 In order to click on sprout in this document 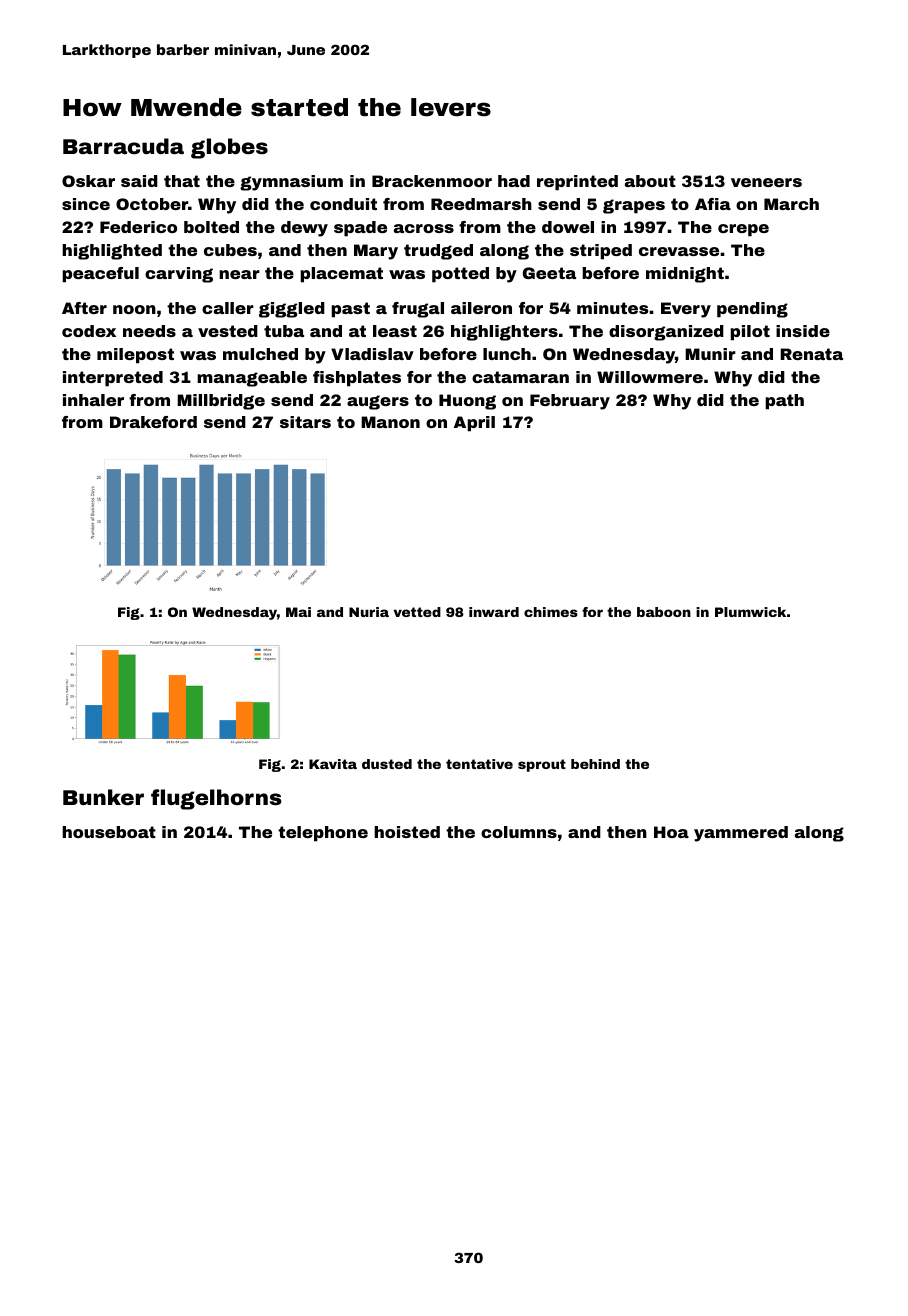, I will do `click(542, 765)`.
